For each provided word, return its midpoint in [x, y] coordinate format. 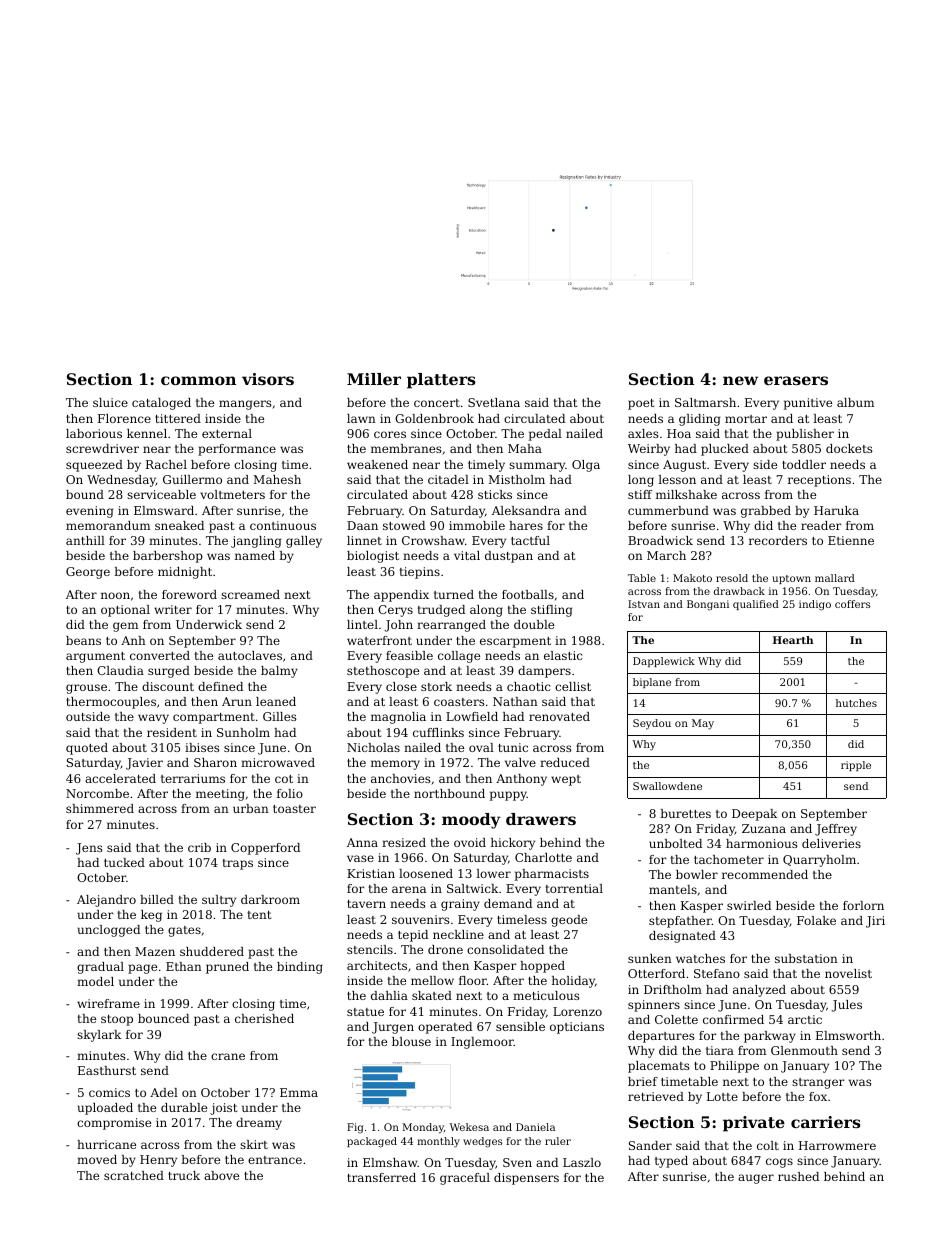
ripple [856, 766]
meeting [220, 795]
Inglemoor [482, 1043]
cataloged [161, 404]
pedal [545, 435]
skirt [254, 1144]
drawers [541, 819]
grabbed [766, 512]
